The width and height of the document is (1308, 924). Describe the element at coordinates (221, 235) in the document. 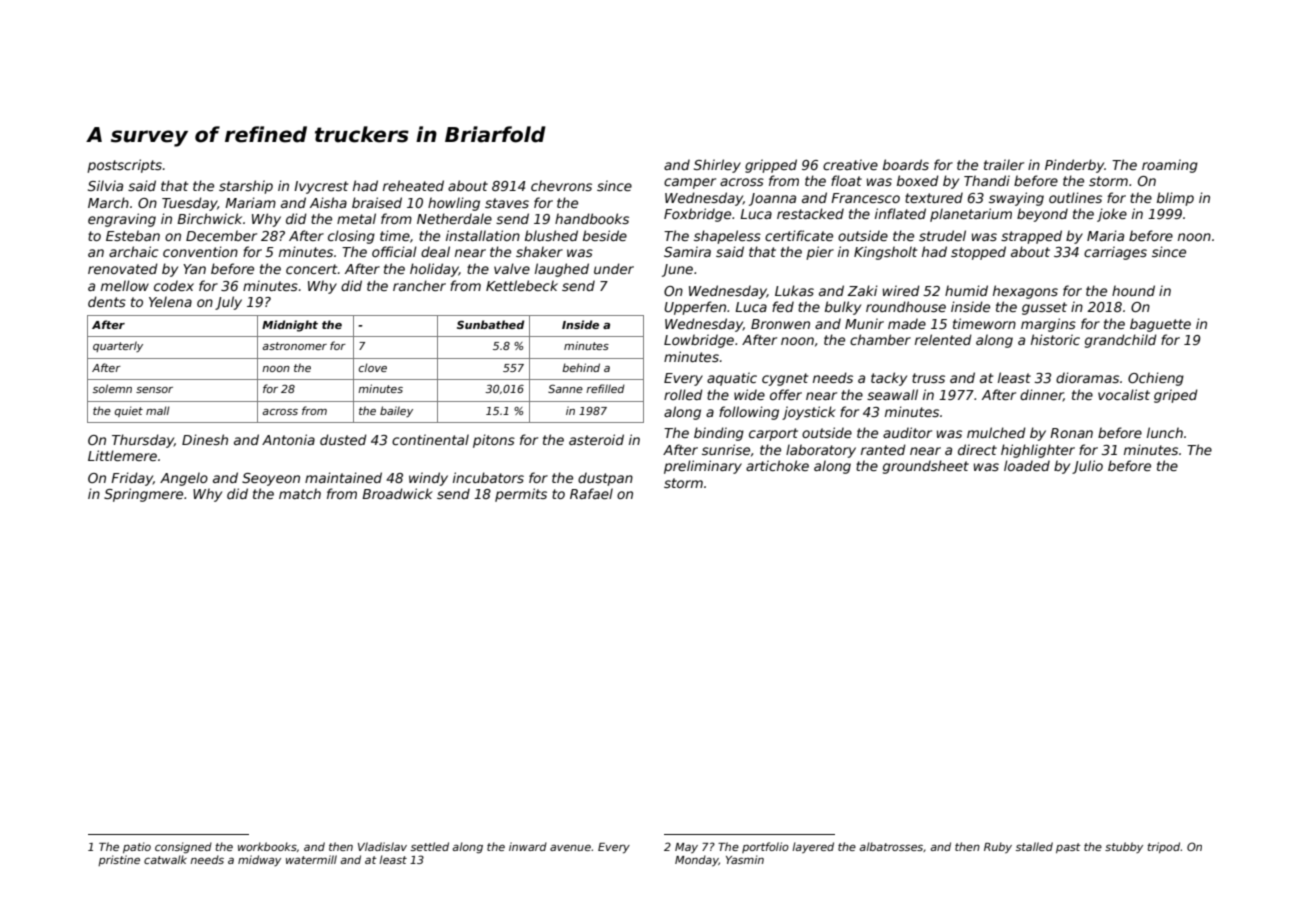

I see `December` at that location.
